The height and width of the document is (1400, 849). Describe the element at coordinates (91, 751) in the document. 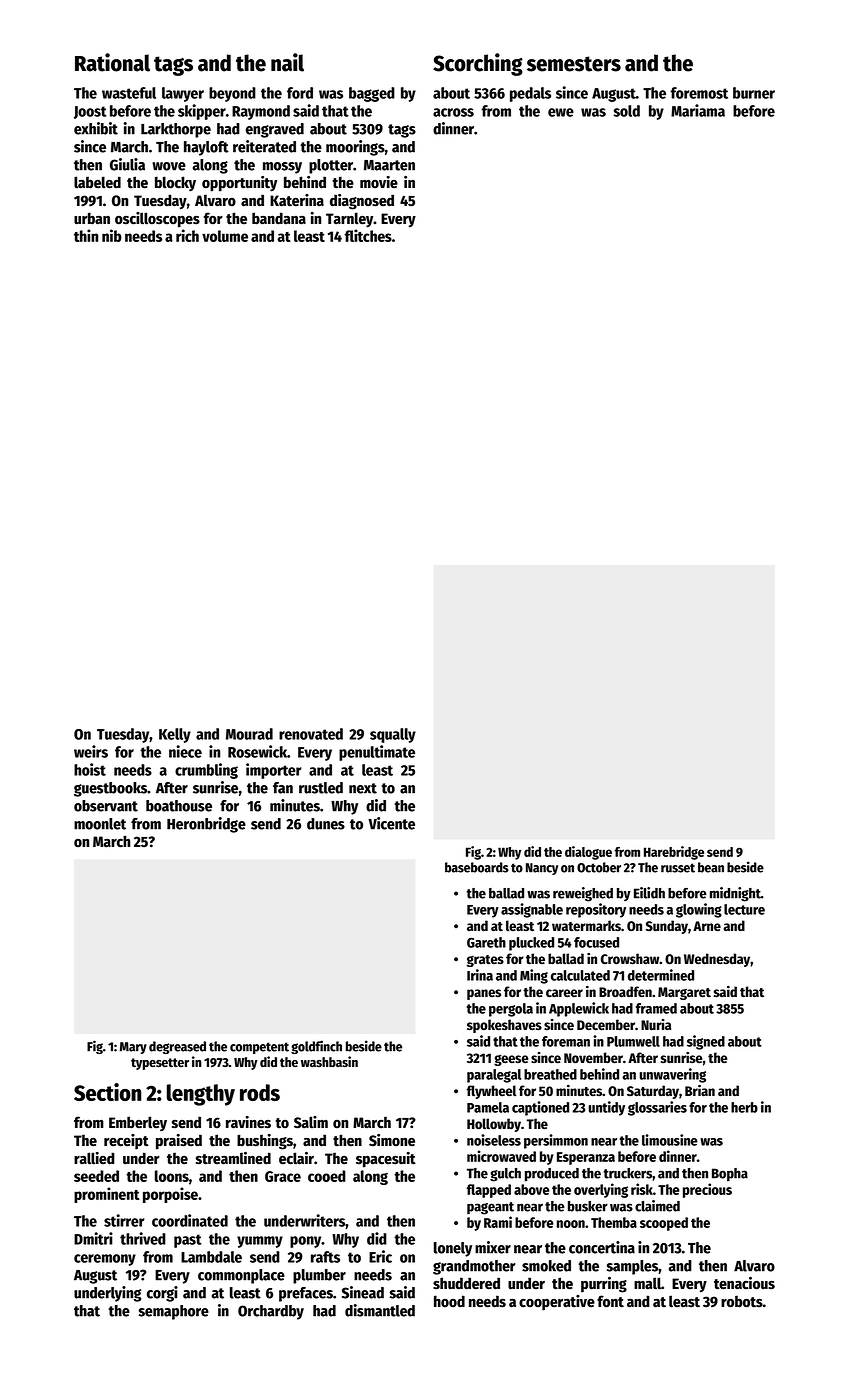

I see `weirs` at that location.
